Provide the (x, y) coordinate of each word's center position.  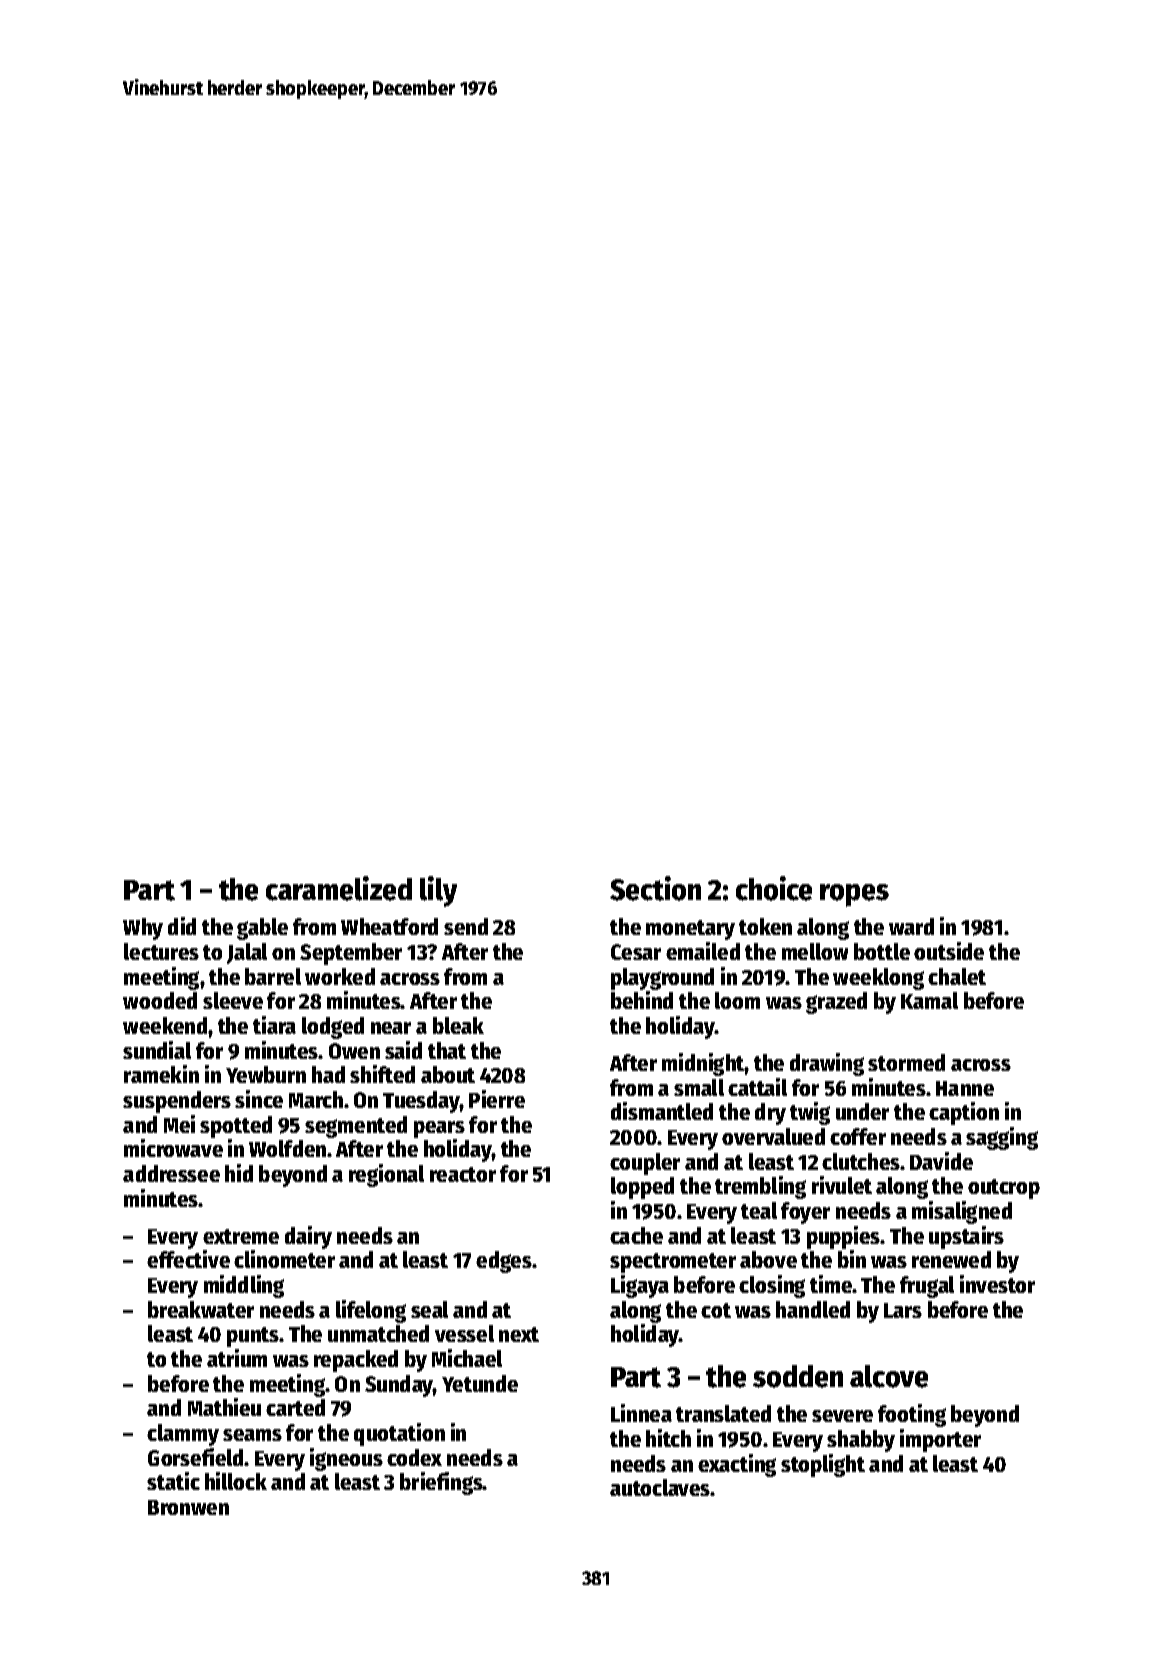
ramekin (161, 1074)
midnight (703, 1064)
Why (143, 929)
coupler (645, 1164)
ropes (854, 895)
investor (997, 1284)
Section (655, 888)
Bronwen (188, 1507)
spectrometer (673, 1263)
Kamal (929, 1000)
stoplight (823, 1465)
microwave (173, 1148)
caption (964, 1113)
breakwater (201, 1309)
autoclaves (660, 1487)
